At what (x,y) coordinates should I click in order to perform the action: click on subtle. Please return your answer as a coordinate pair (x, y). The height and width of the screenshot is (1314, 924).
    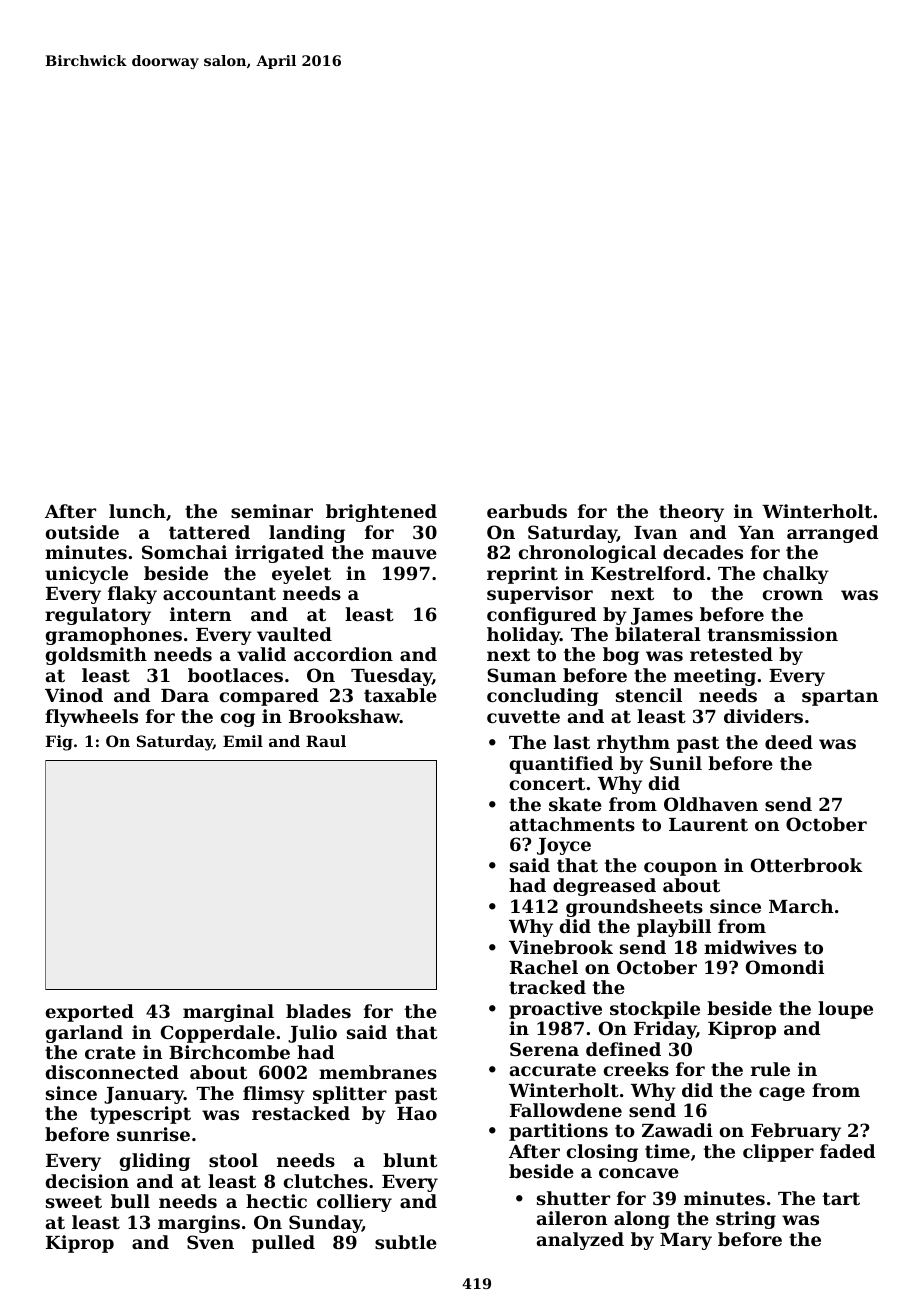
    Looking at the image, I should click on (406, 1242).
